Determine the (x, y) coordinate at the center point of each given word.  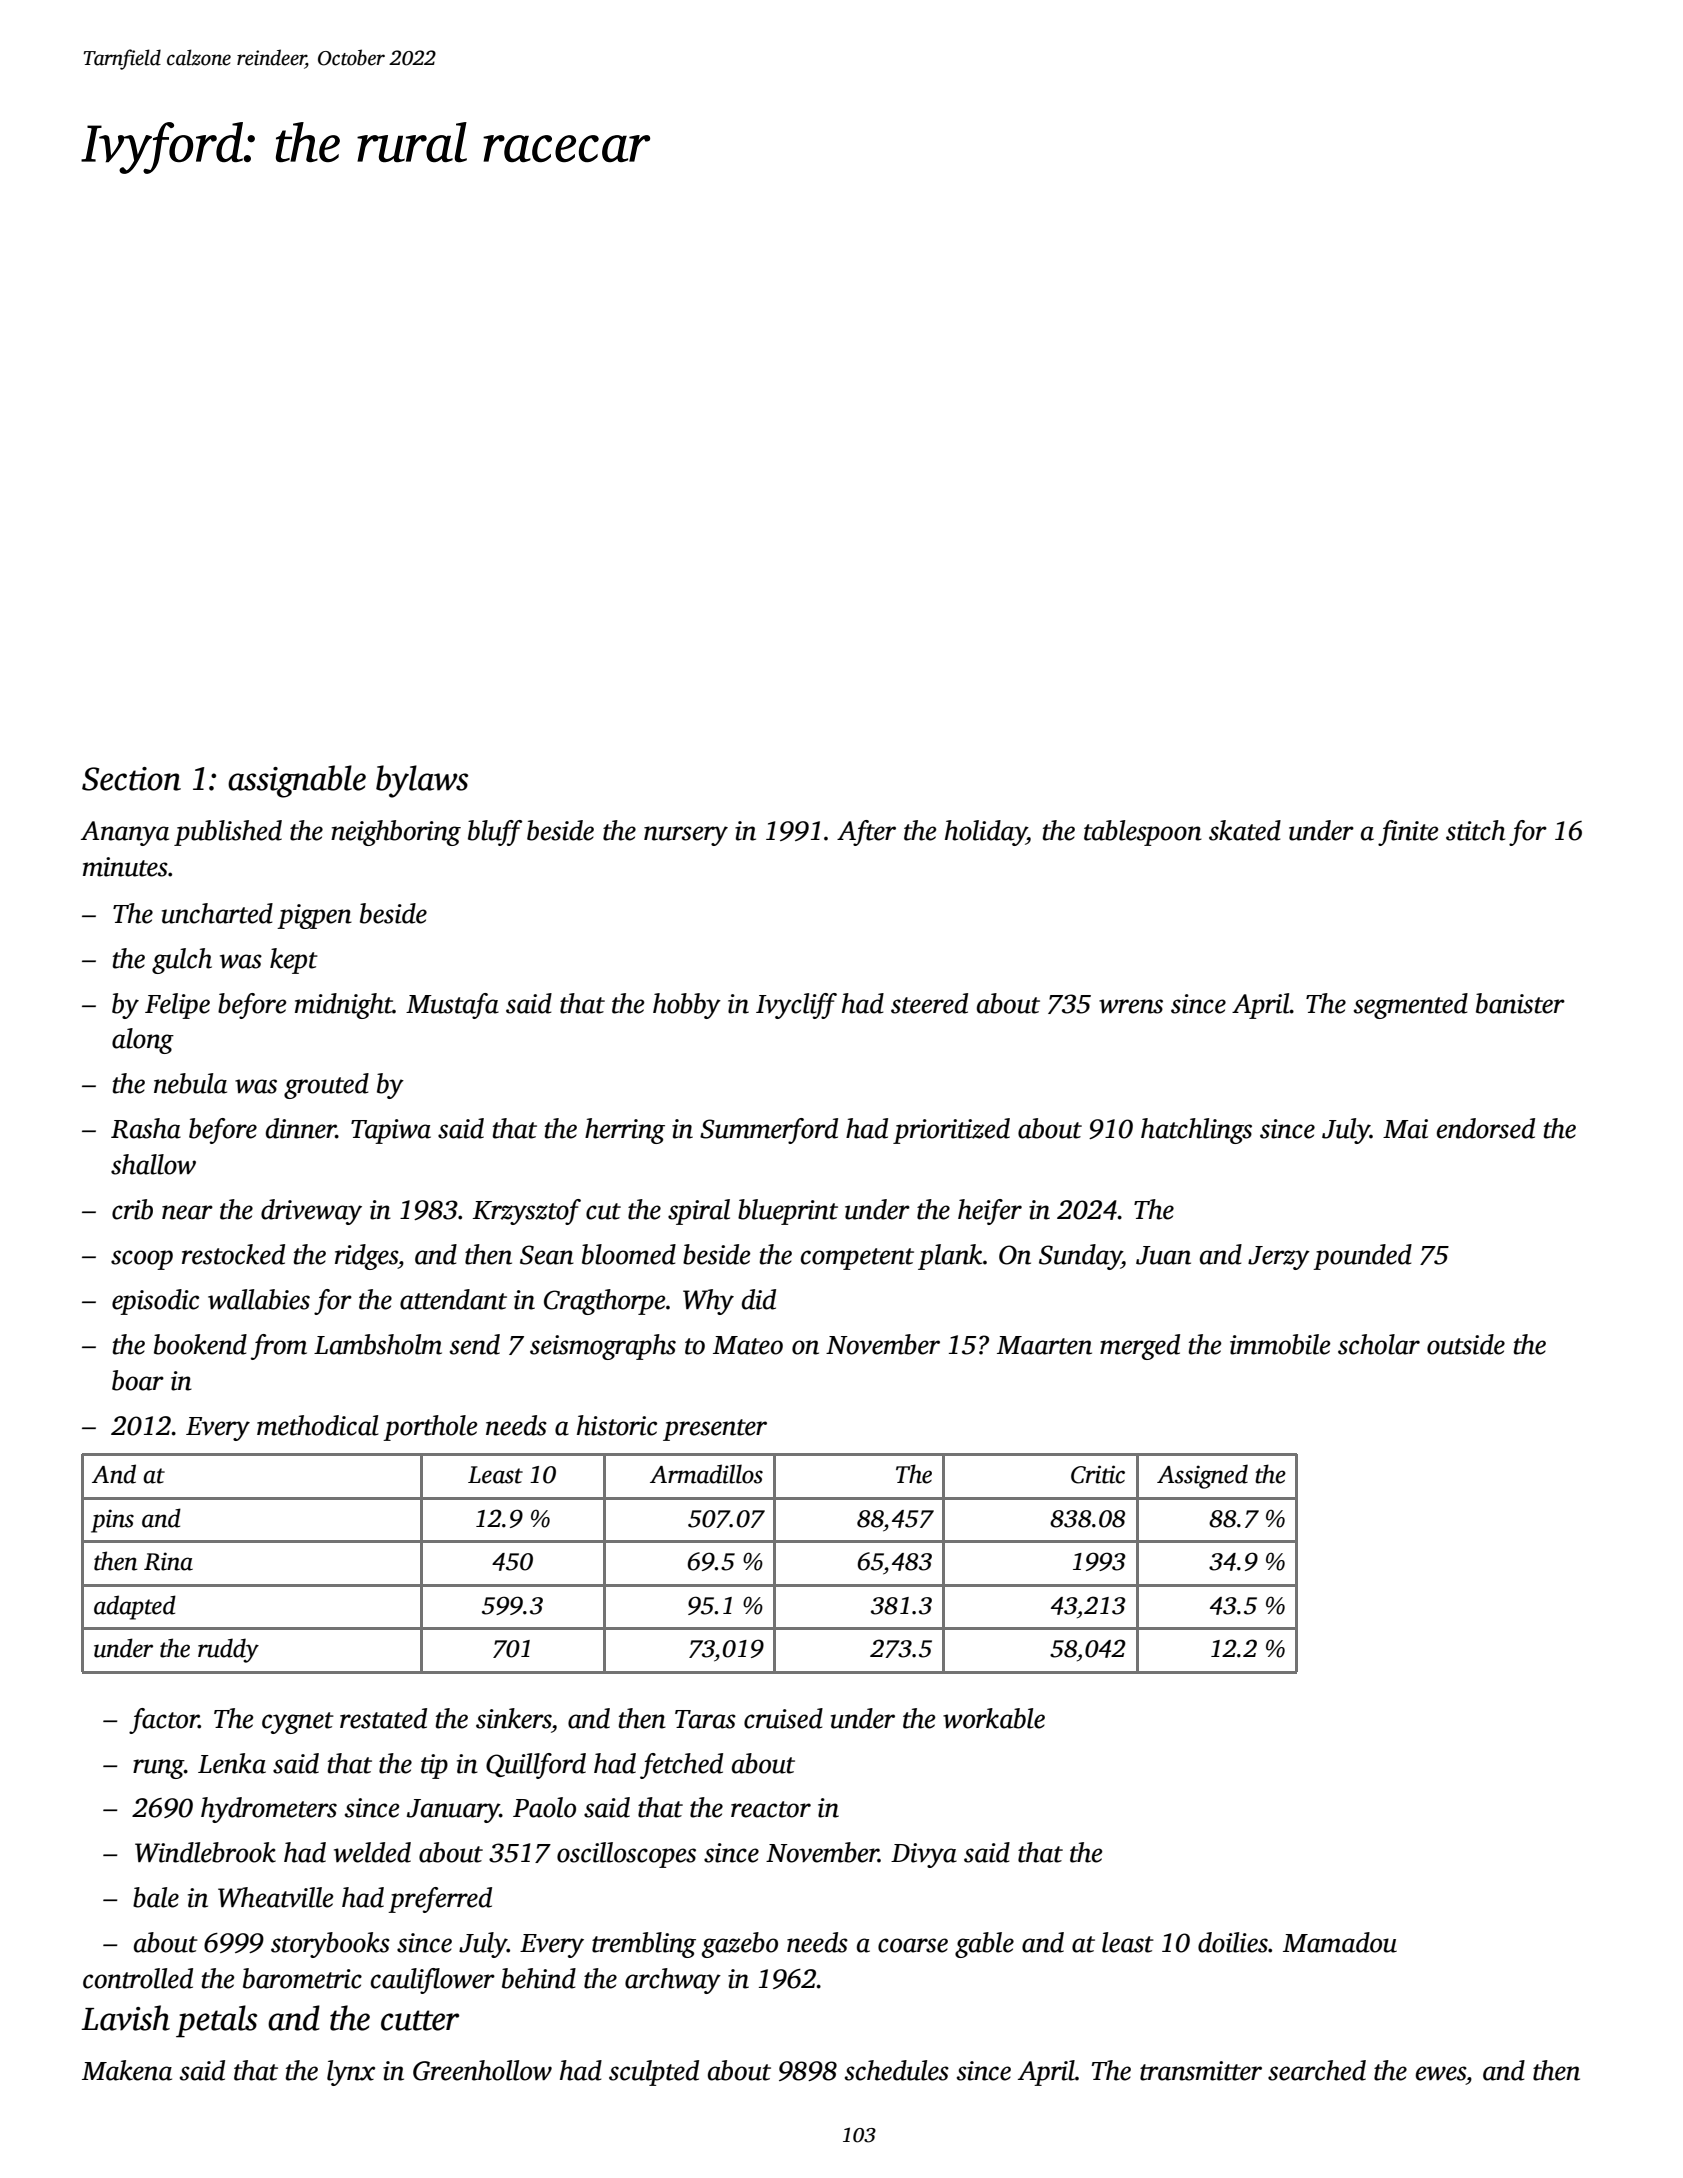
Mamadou (1340, 1942)
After (866, 833)
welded (372, 1852)
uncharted (217, 913)
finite (1408, 833)
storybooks (330, 1945)
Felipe (177, 1006)
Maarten (1044, 1345)
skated (1245, 830)
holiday (986, 833)
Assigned (1202, 1476)
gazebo (740, 1945)
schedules (897, 2070)
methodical (317, 1425)
